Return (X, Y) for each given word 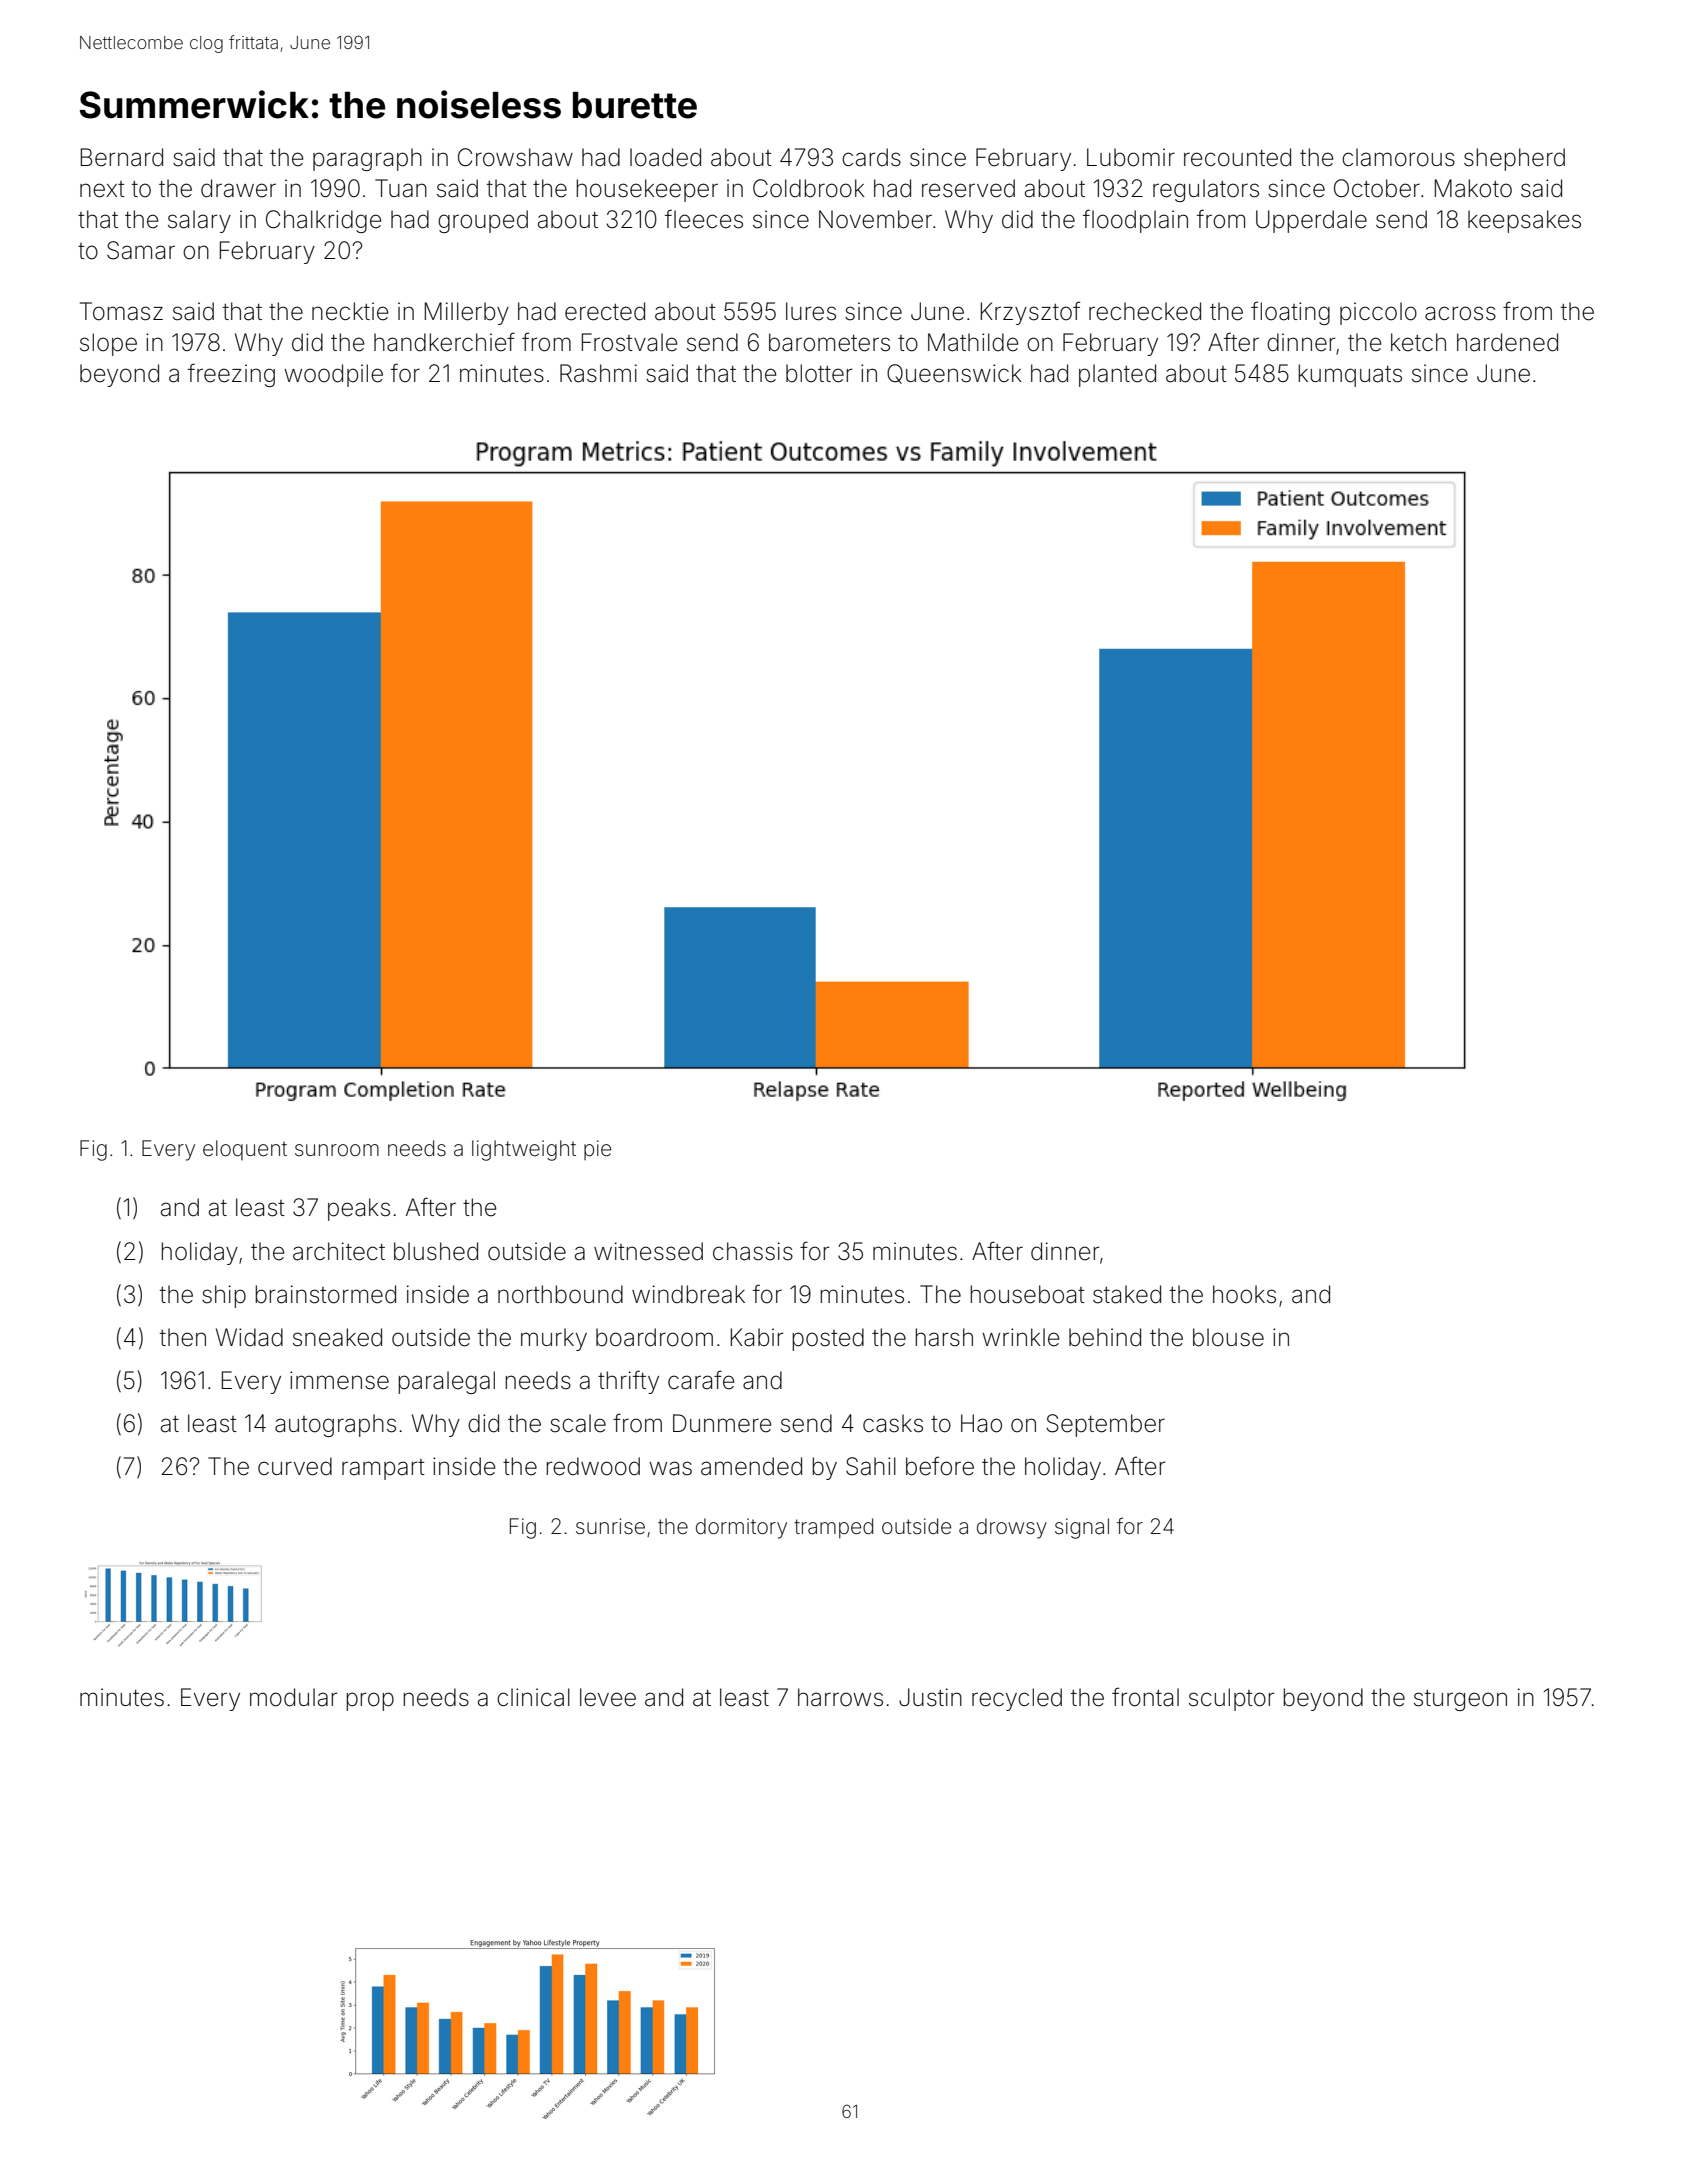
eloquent (245, 1150)
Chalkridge (323, 221)
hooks (1244, 1294)
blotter (819, 373)
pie (597, 1150)
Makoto (1473, 188)
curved (295, 1466)
